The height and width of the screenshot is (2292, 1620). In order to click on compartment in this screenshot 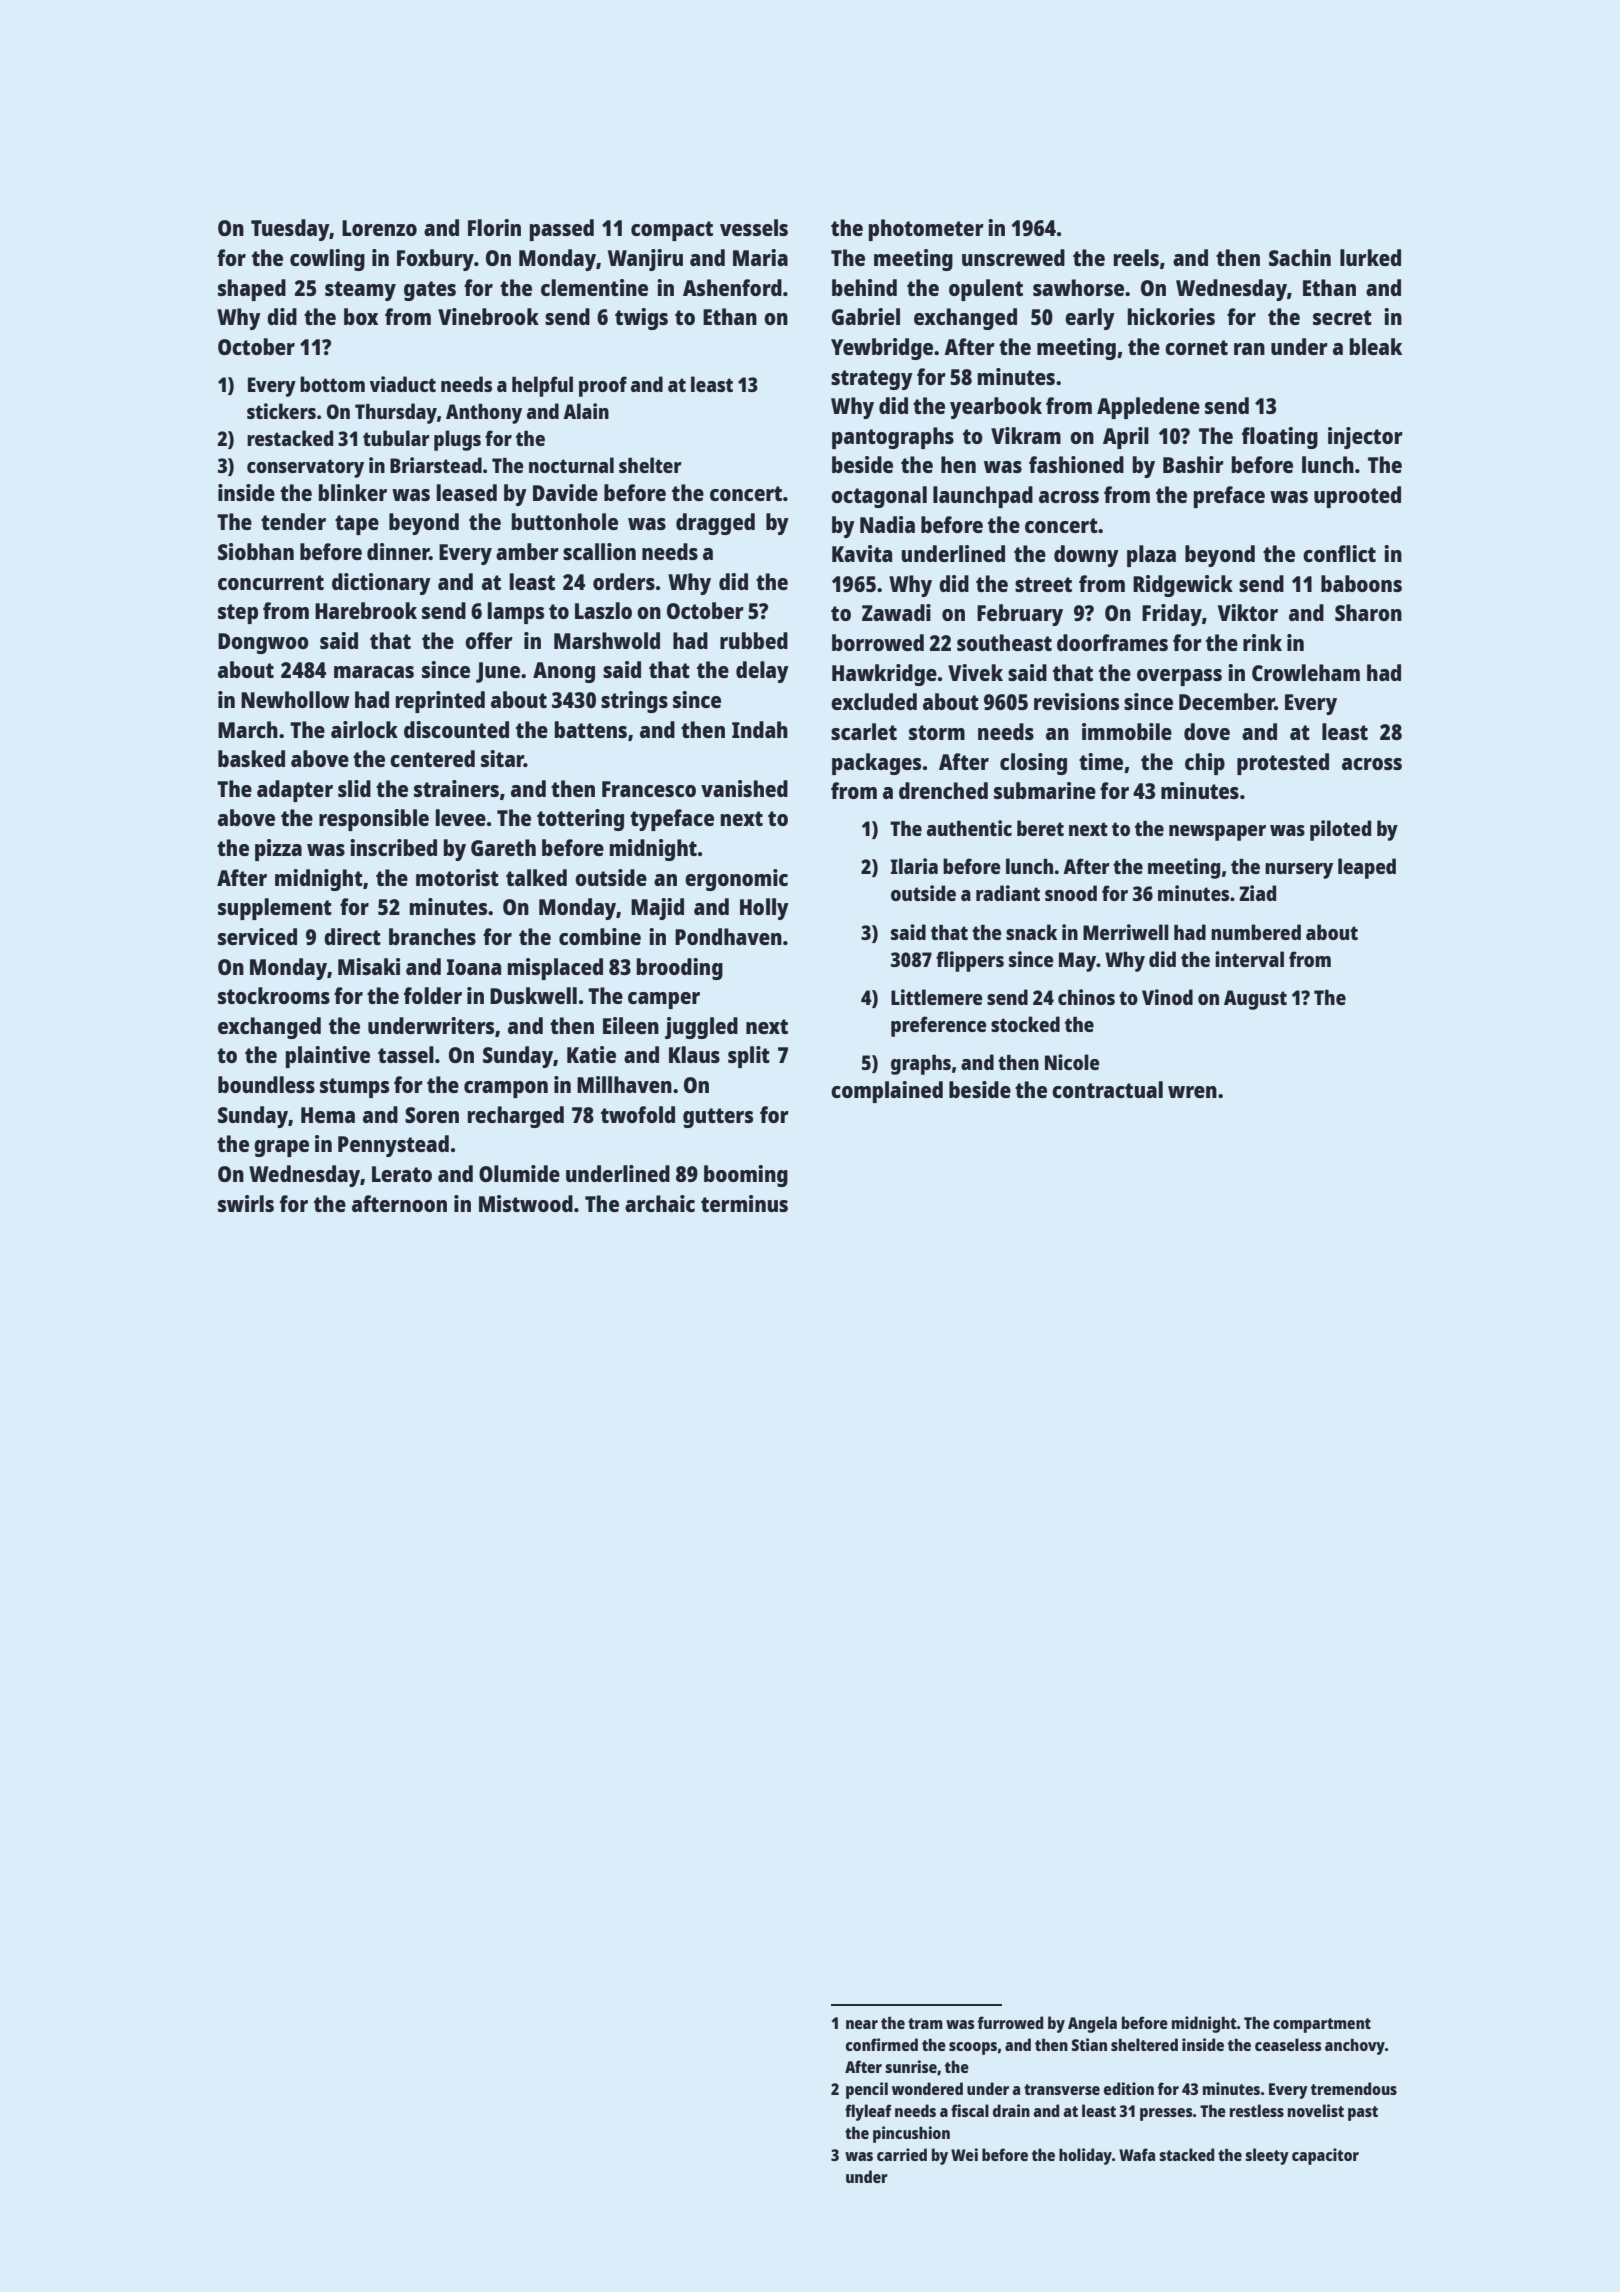, I will do `click(1322, 2025)`.
